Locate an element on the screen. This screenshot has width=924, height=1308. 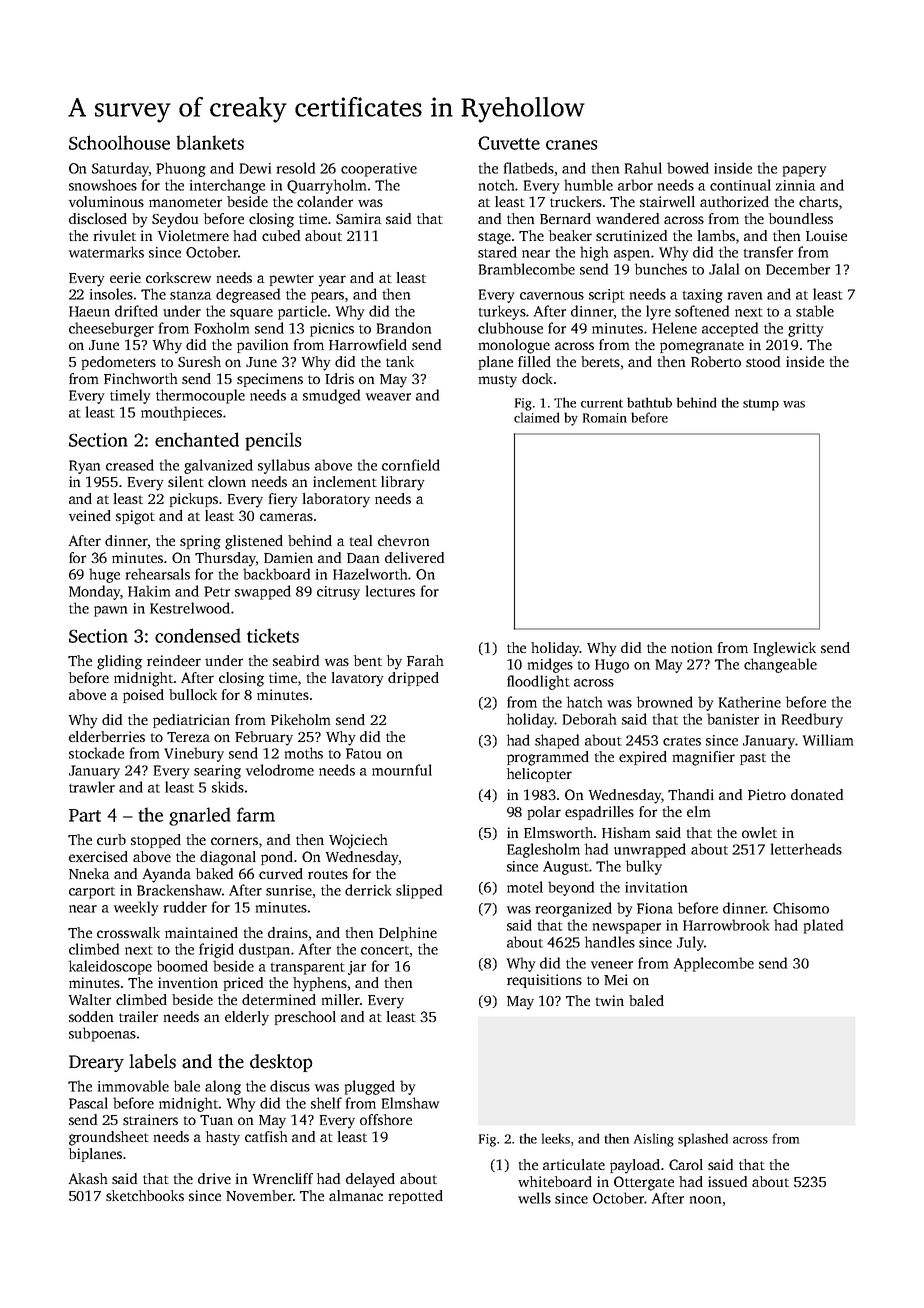
papery is located at coordinates (804, 171).
